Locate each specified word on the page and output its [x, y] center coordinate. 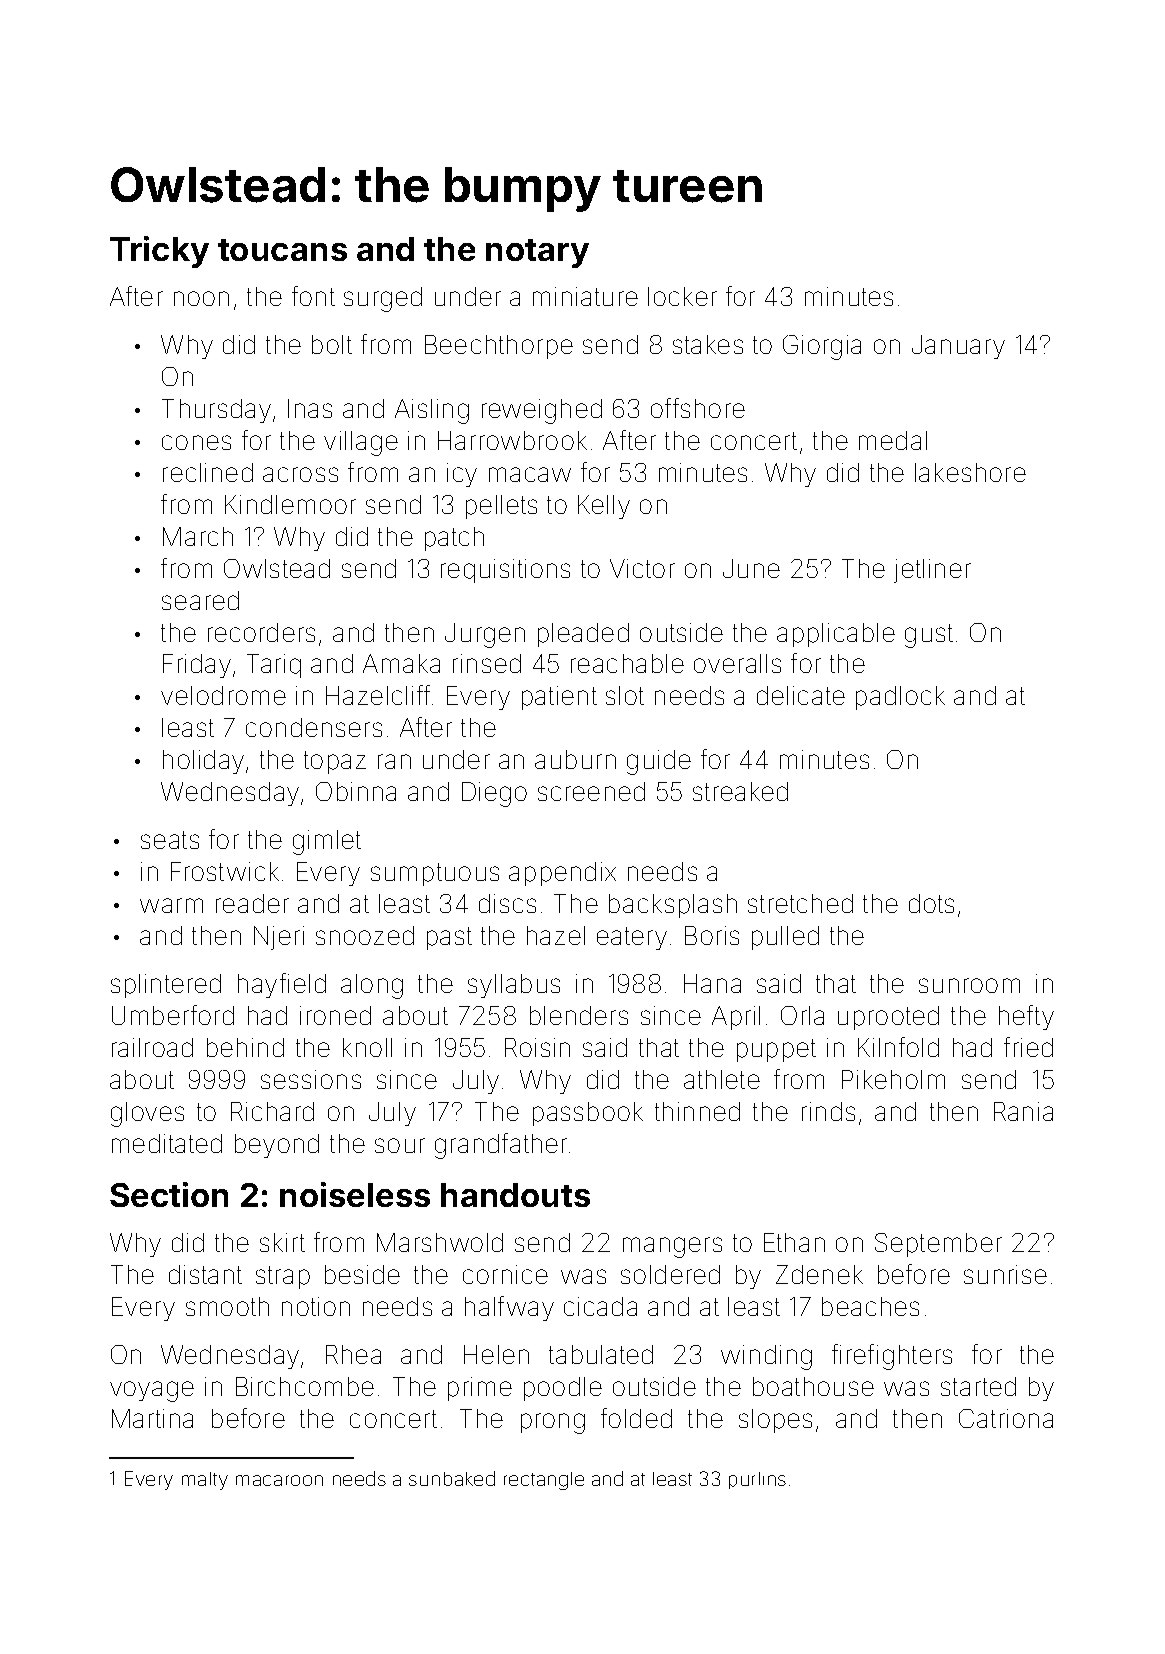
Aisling [432, 411]
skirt [282, 1242]
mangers [672, 1247]
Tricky [159, 252]
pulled [785, 938]
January [958, 347]
